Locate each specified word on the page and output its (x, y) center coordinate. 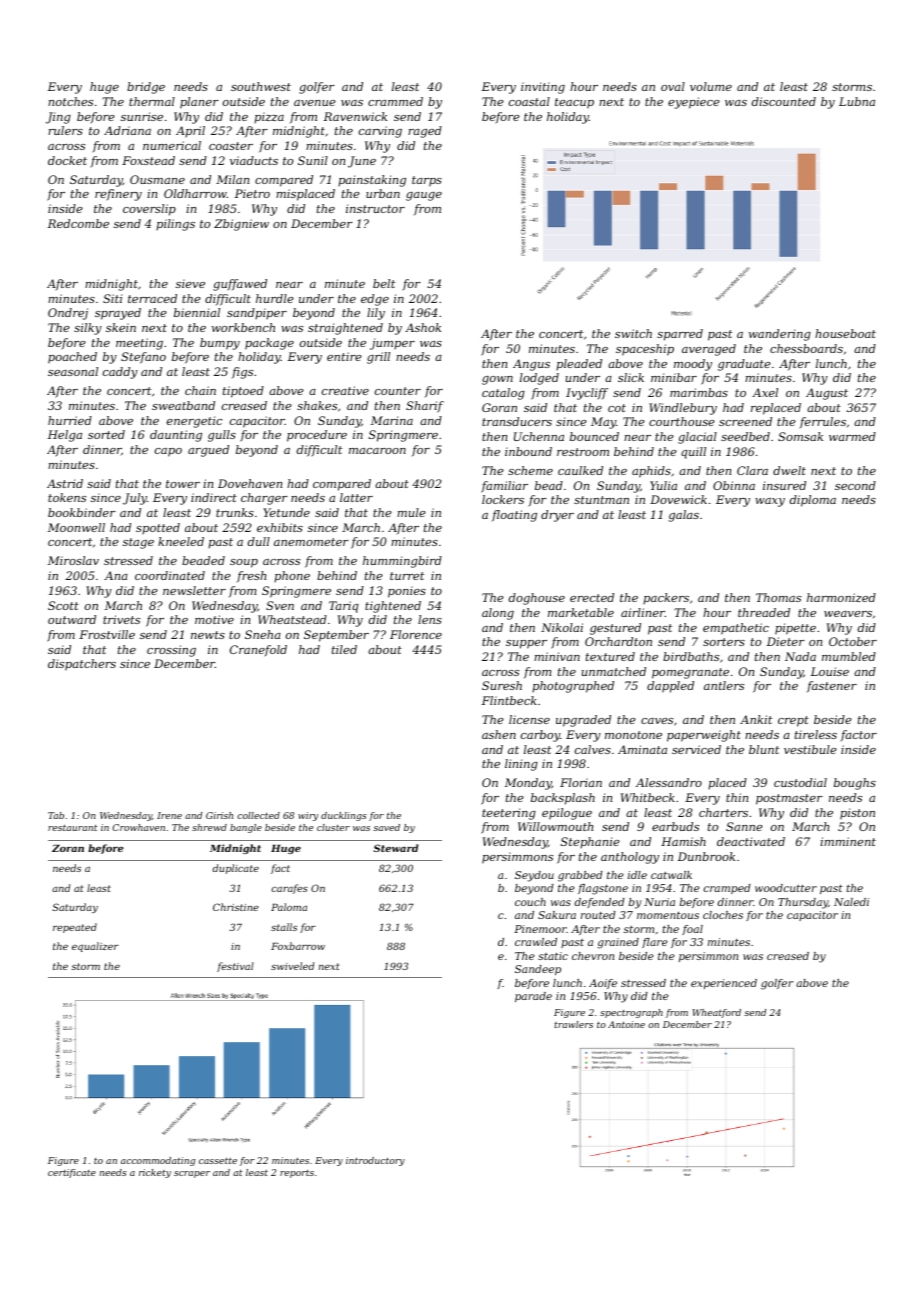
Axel (765, 392)
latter (356, 497)
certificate (72, 1173)
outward (72, 619)
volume (711, 86)
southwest (261, 86)
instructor (375, 208)
